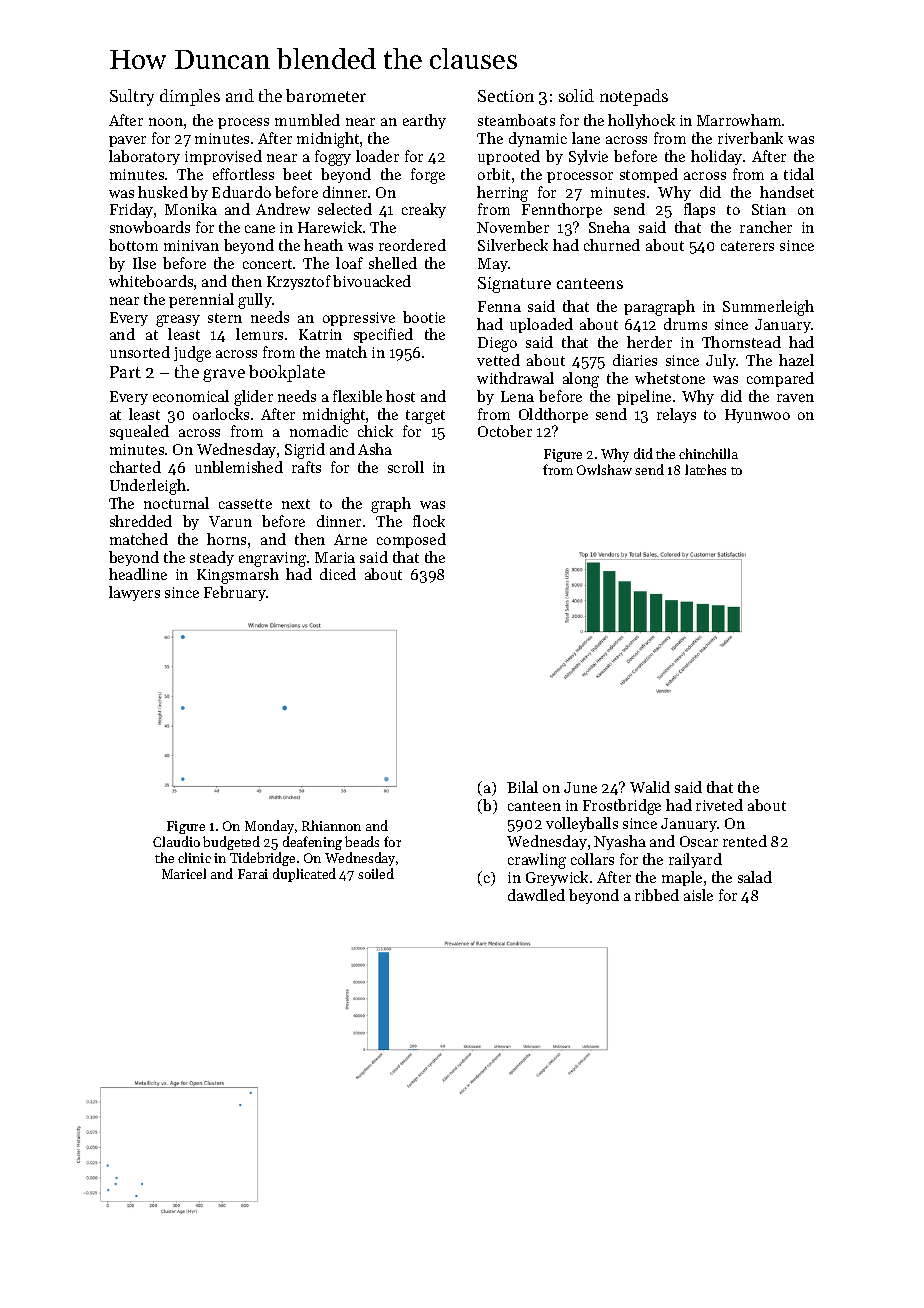 This image has height=1308, width=924. Describe the element at coordinates (676, 415) in the image. I see `relays` at that location.
